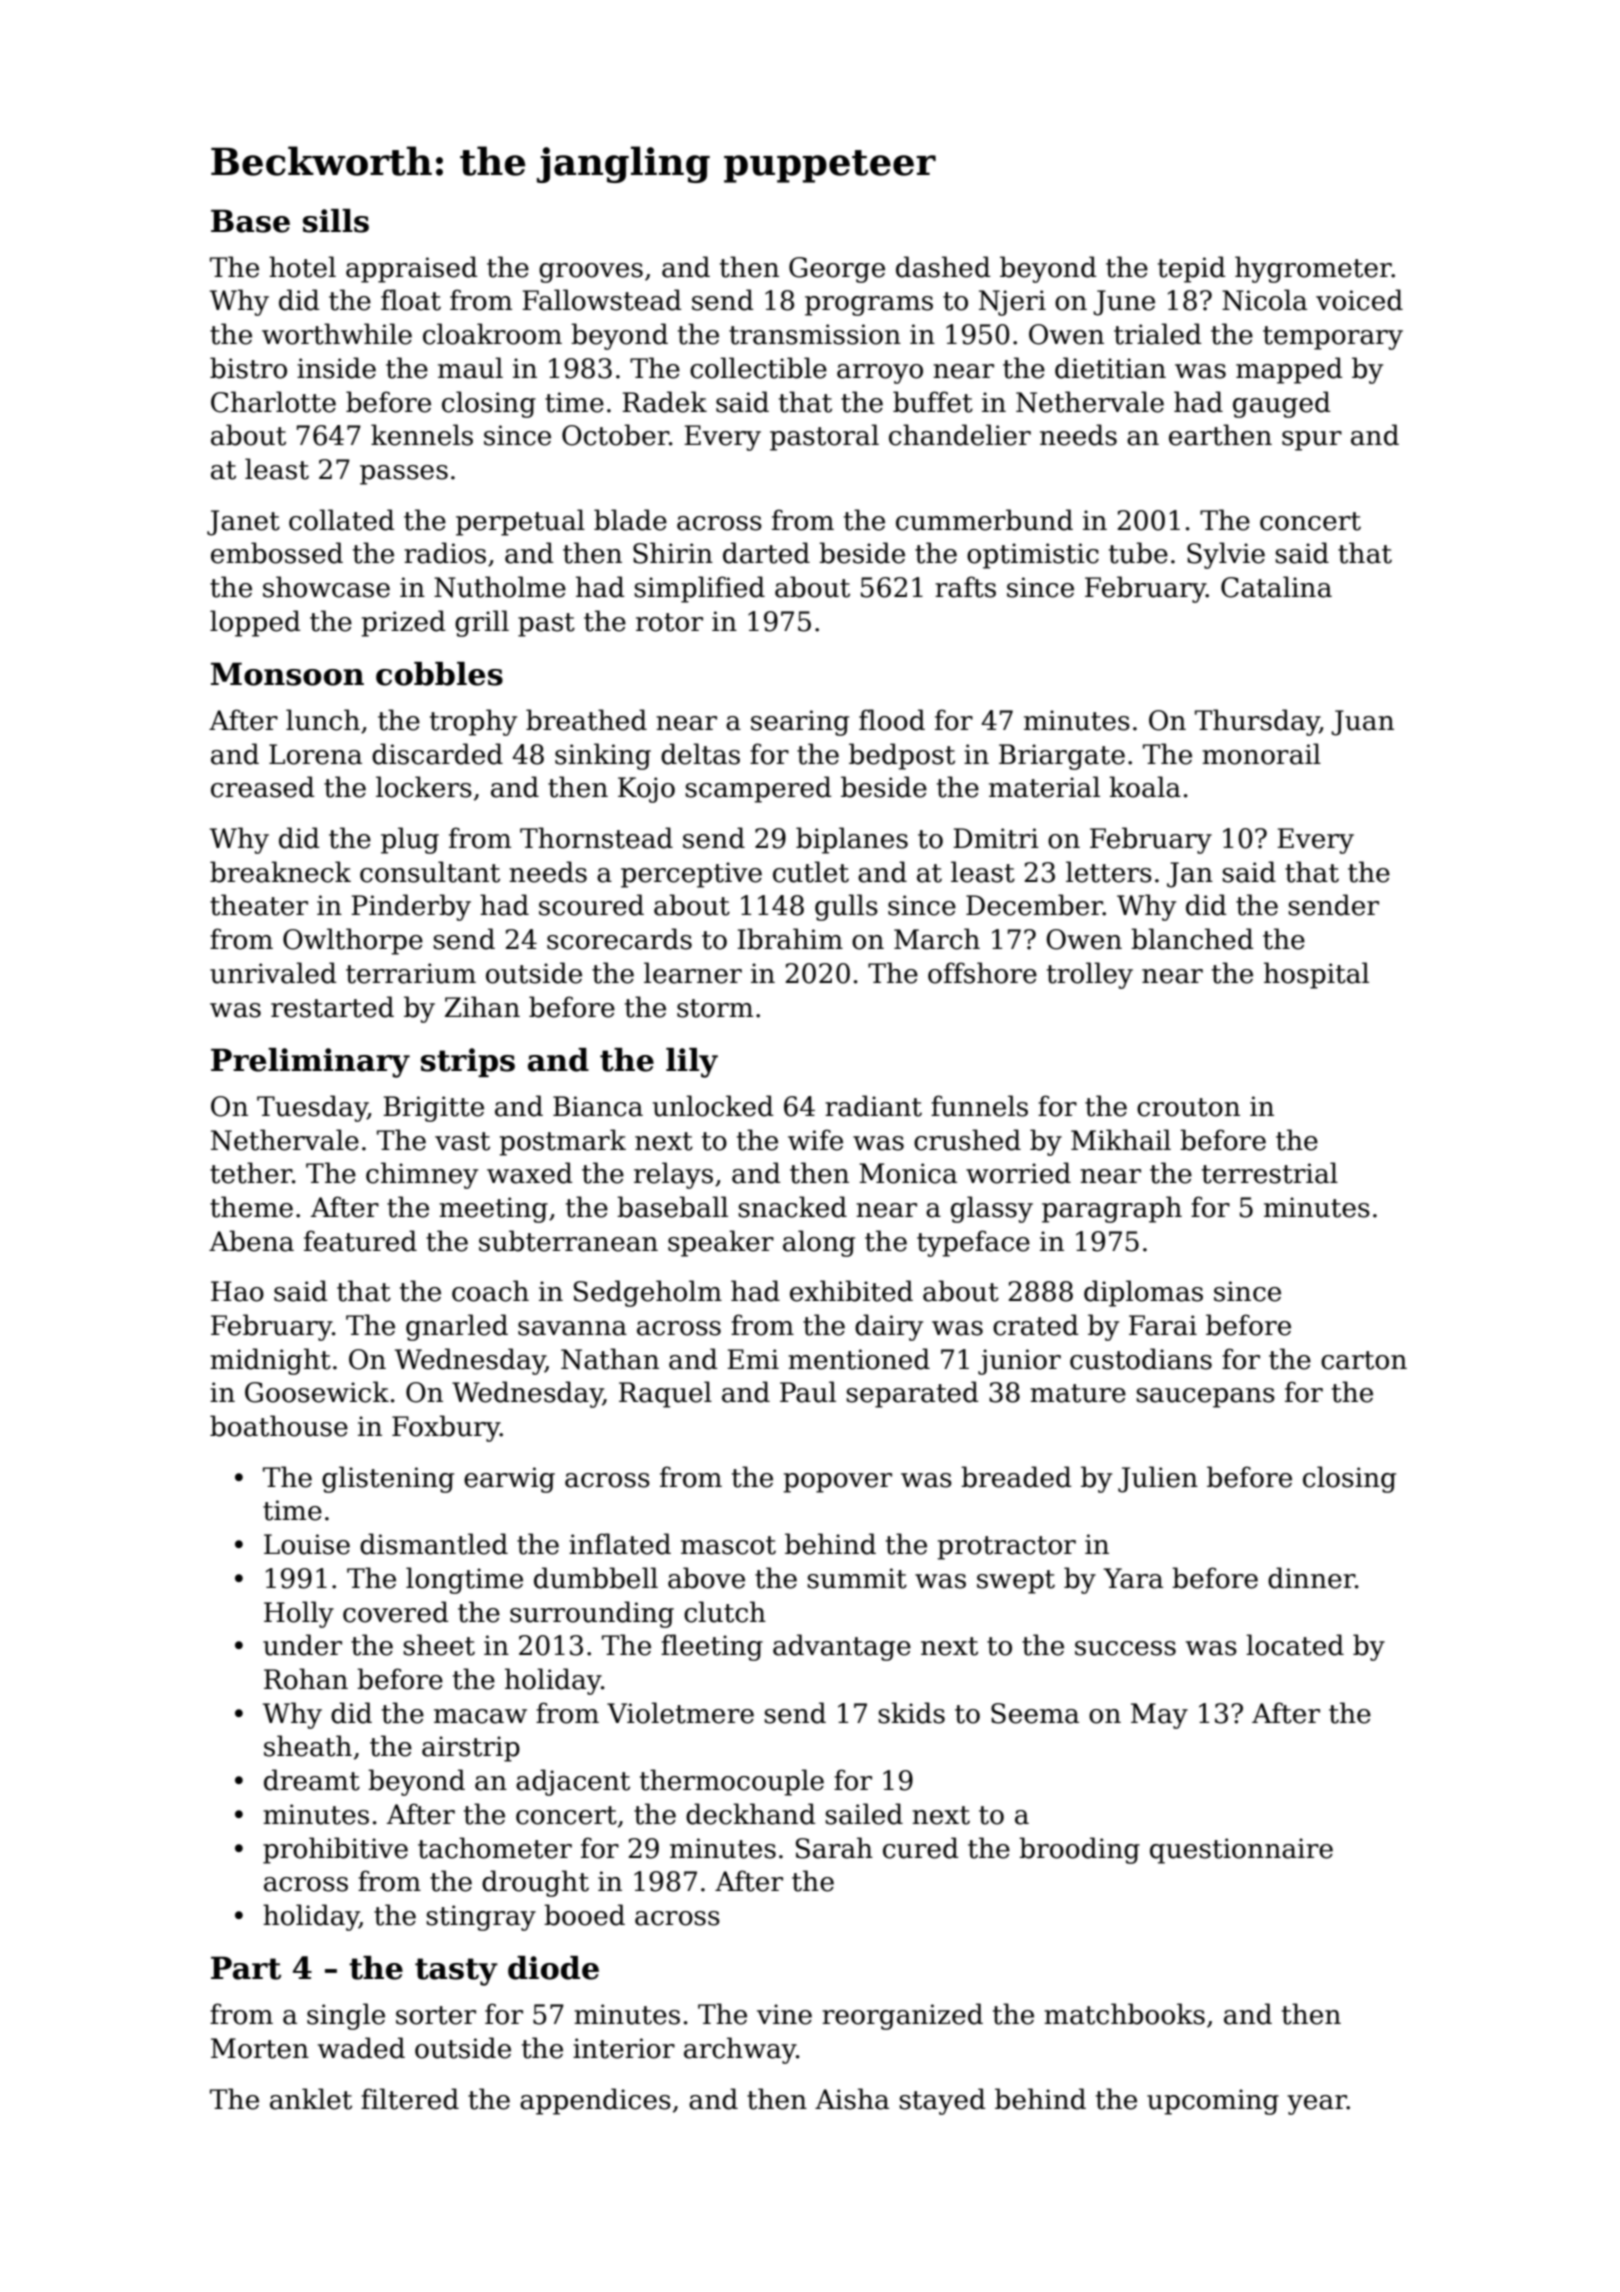  What do you see at coordinates (591, 273) in the screenshot?
I see `grooves` at bounding box center [591, 273].
